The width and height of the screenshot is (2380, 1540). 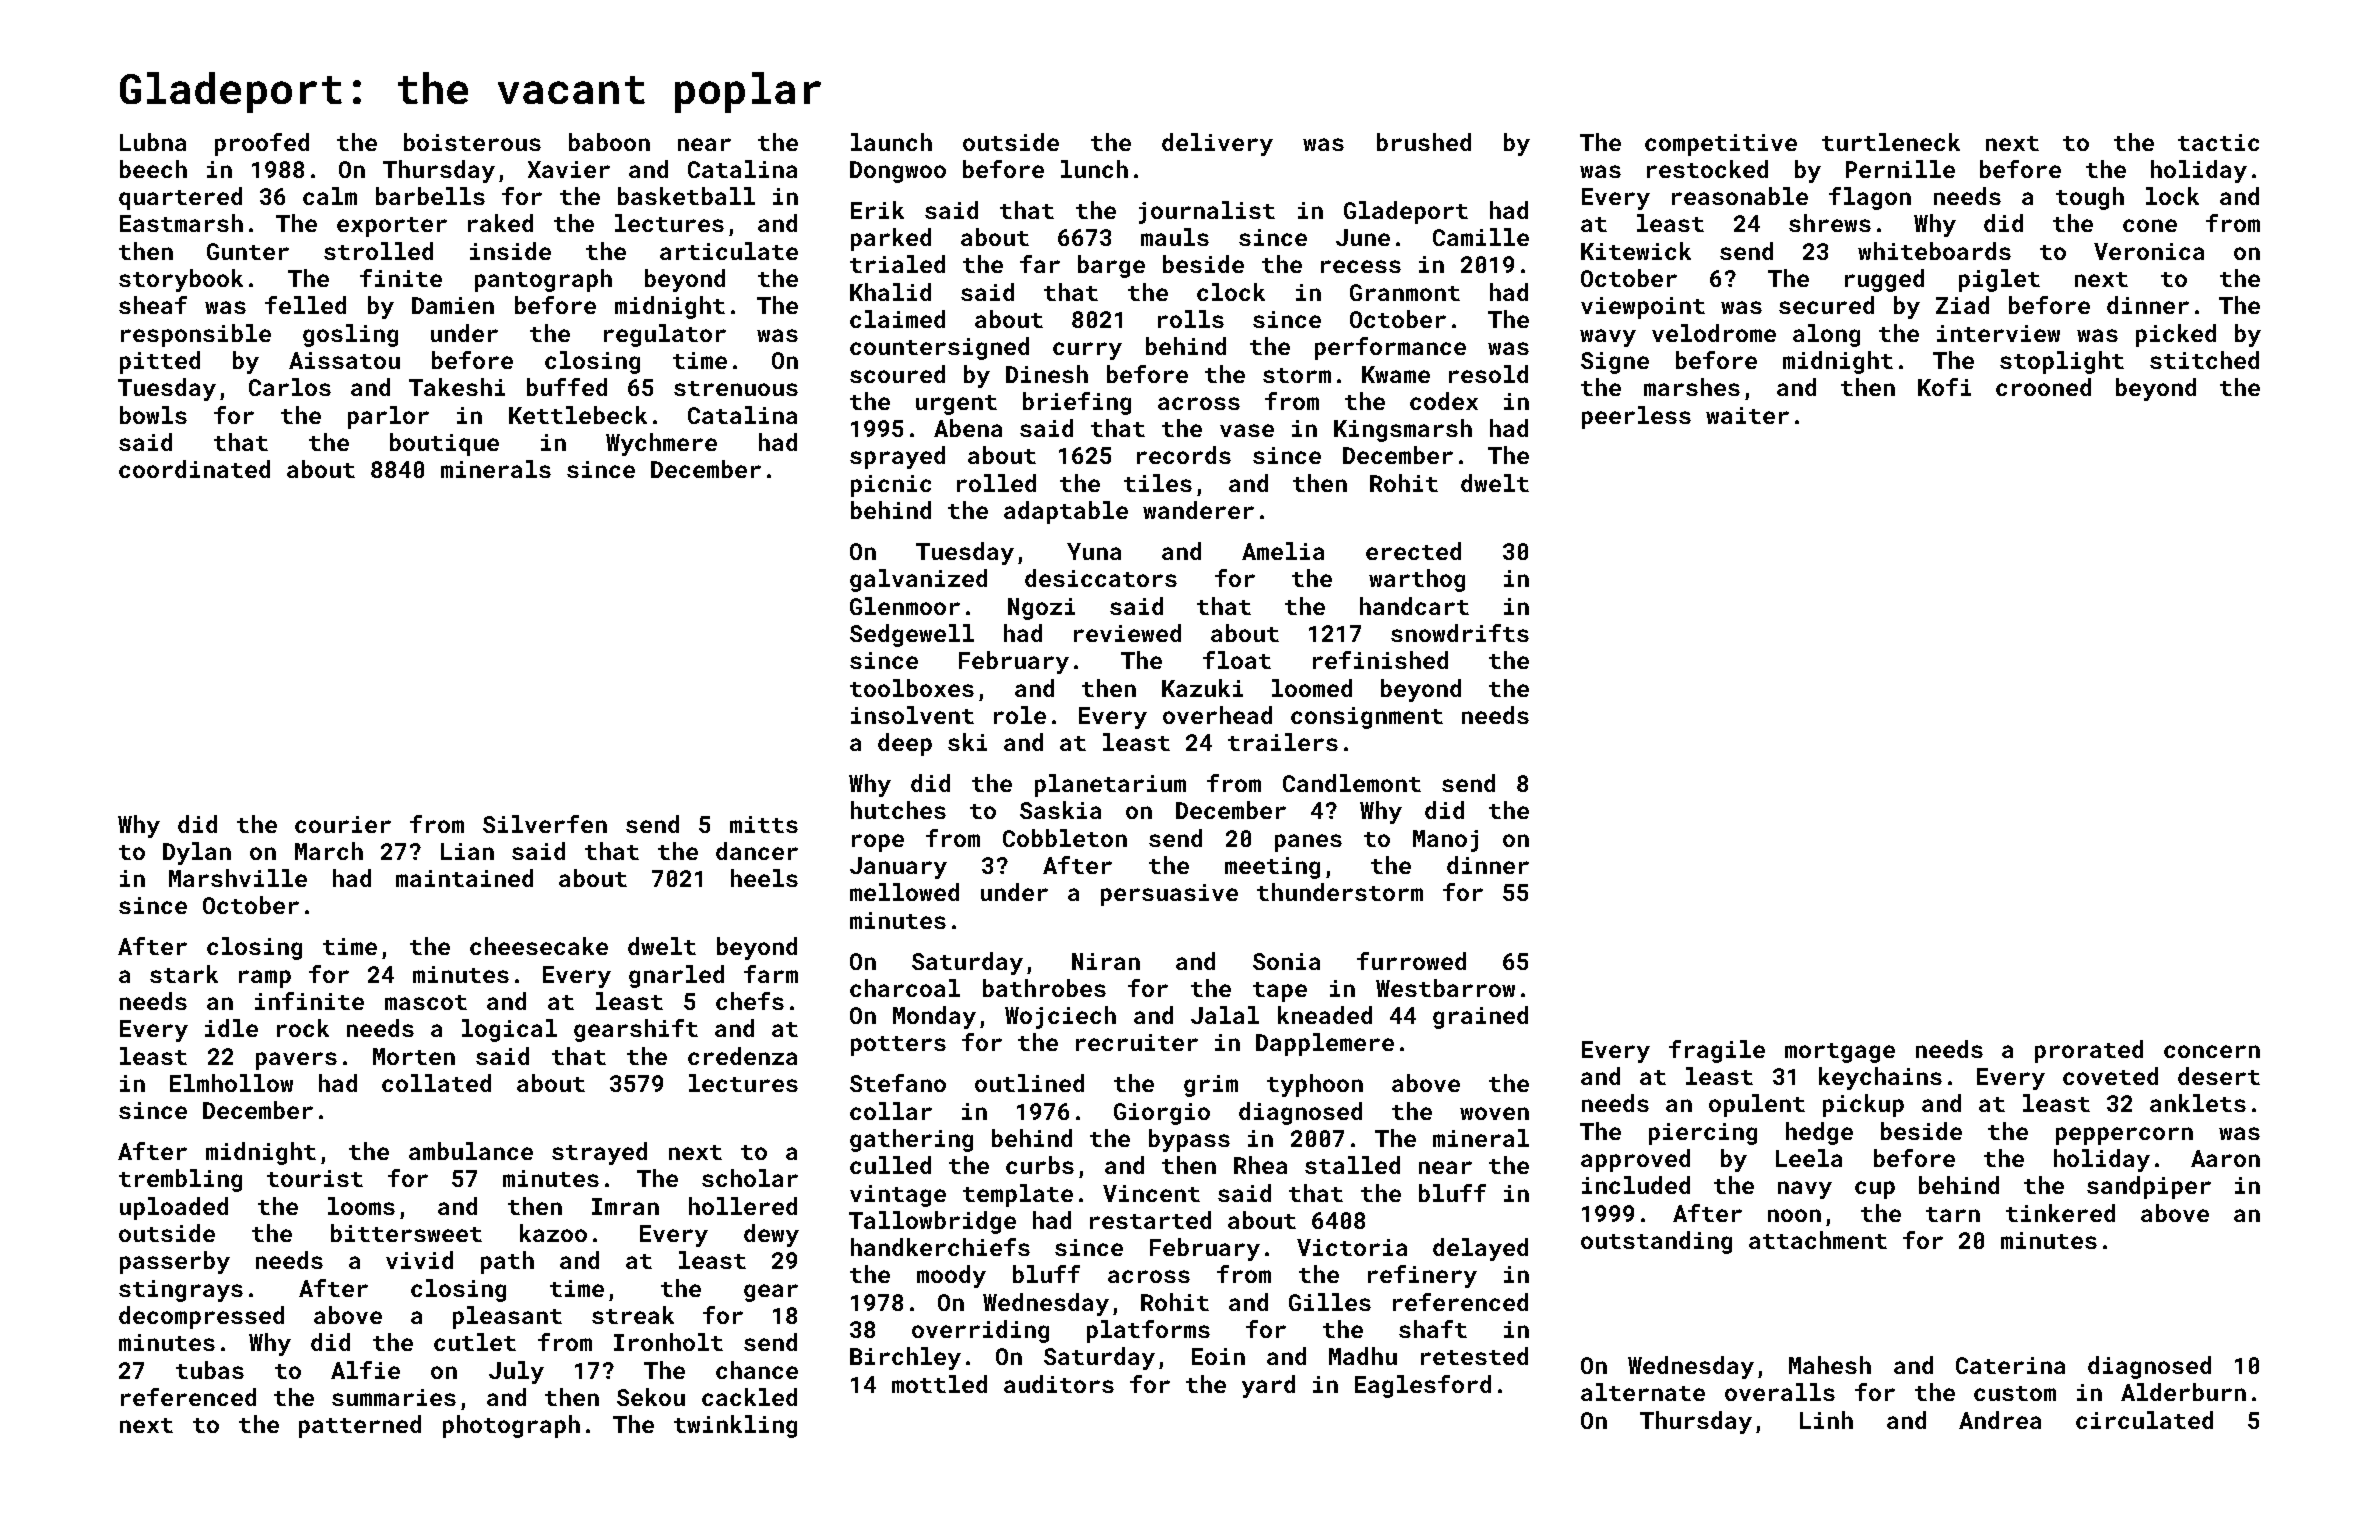 What do you see at coordinates (201, 1317) in the screenshot?
I see `decompressed` at bounding box center [201, 1317].
